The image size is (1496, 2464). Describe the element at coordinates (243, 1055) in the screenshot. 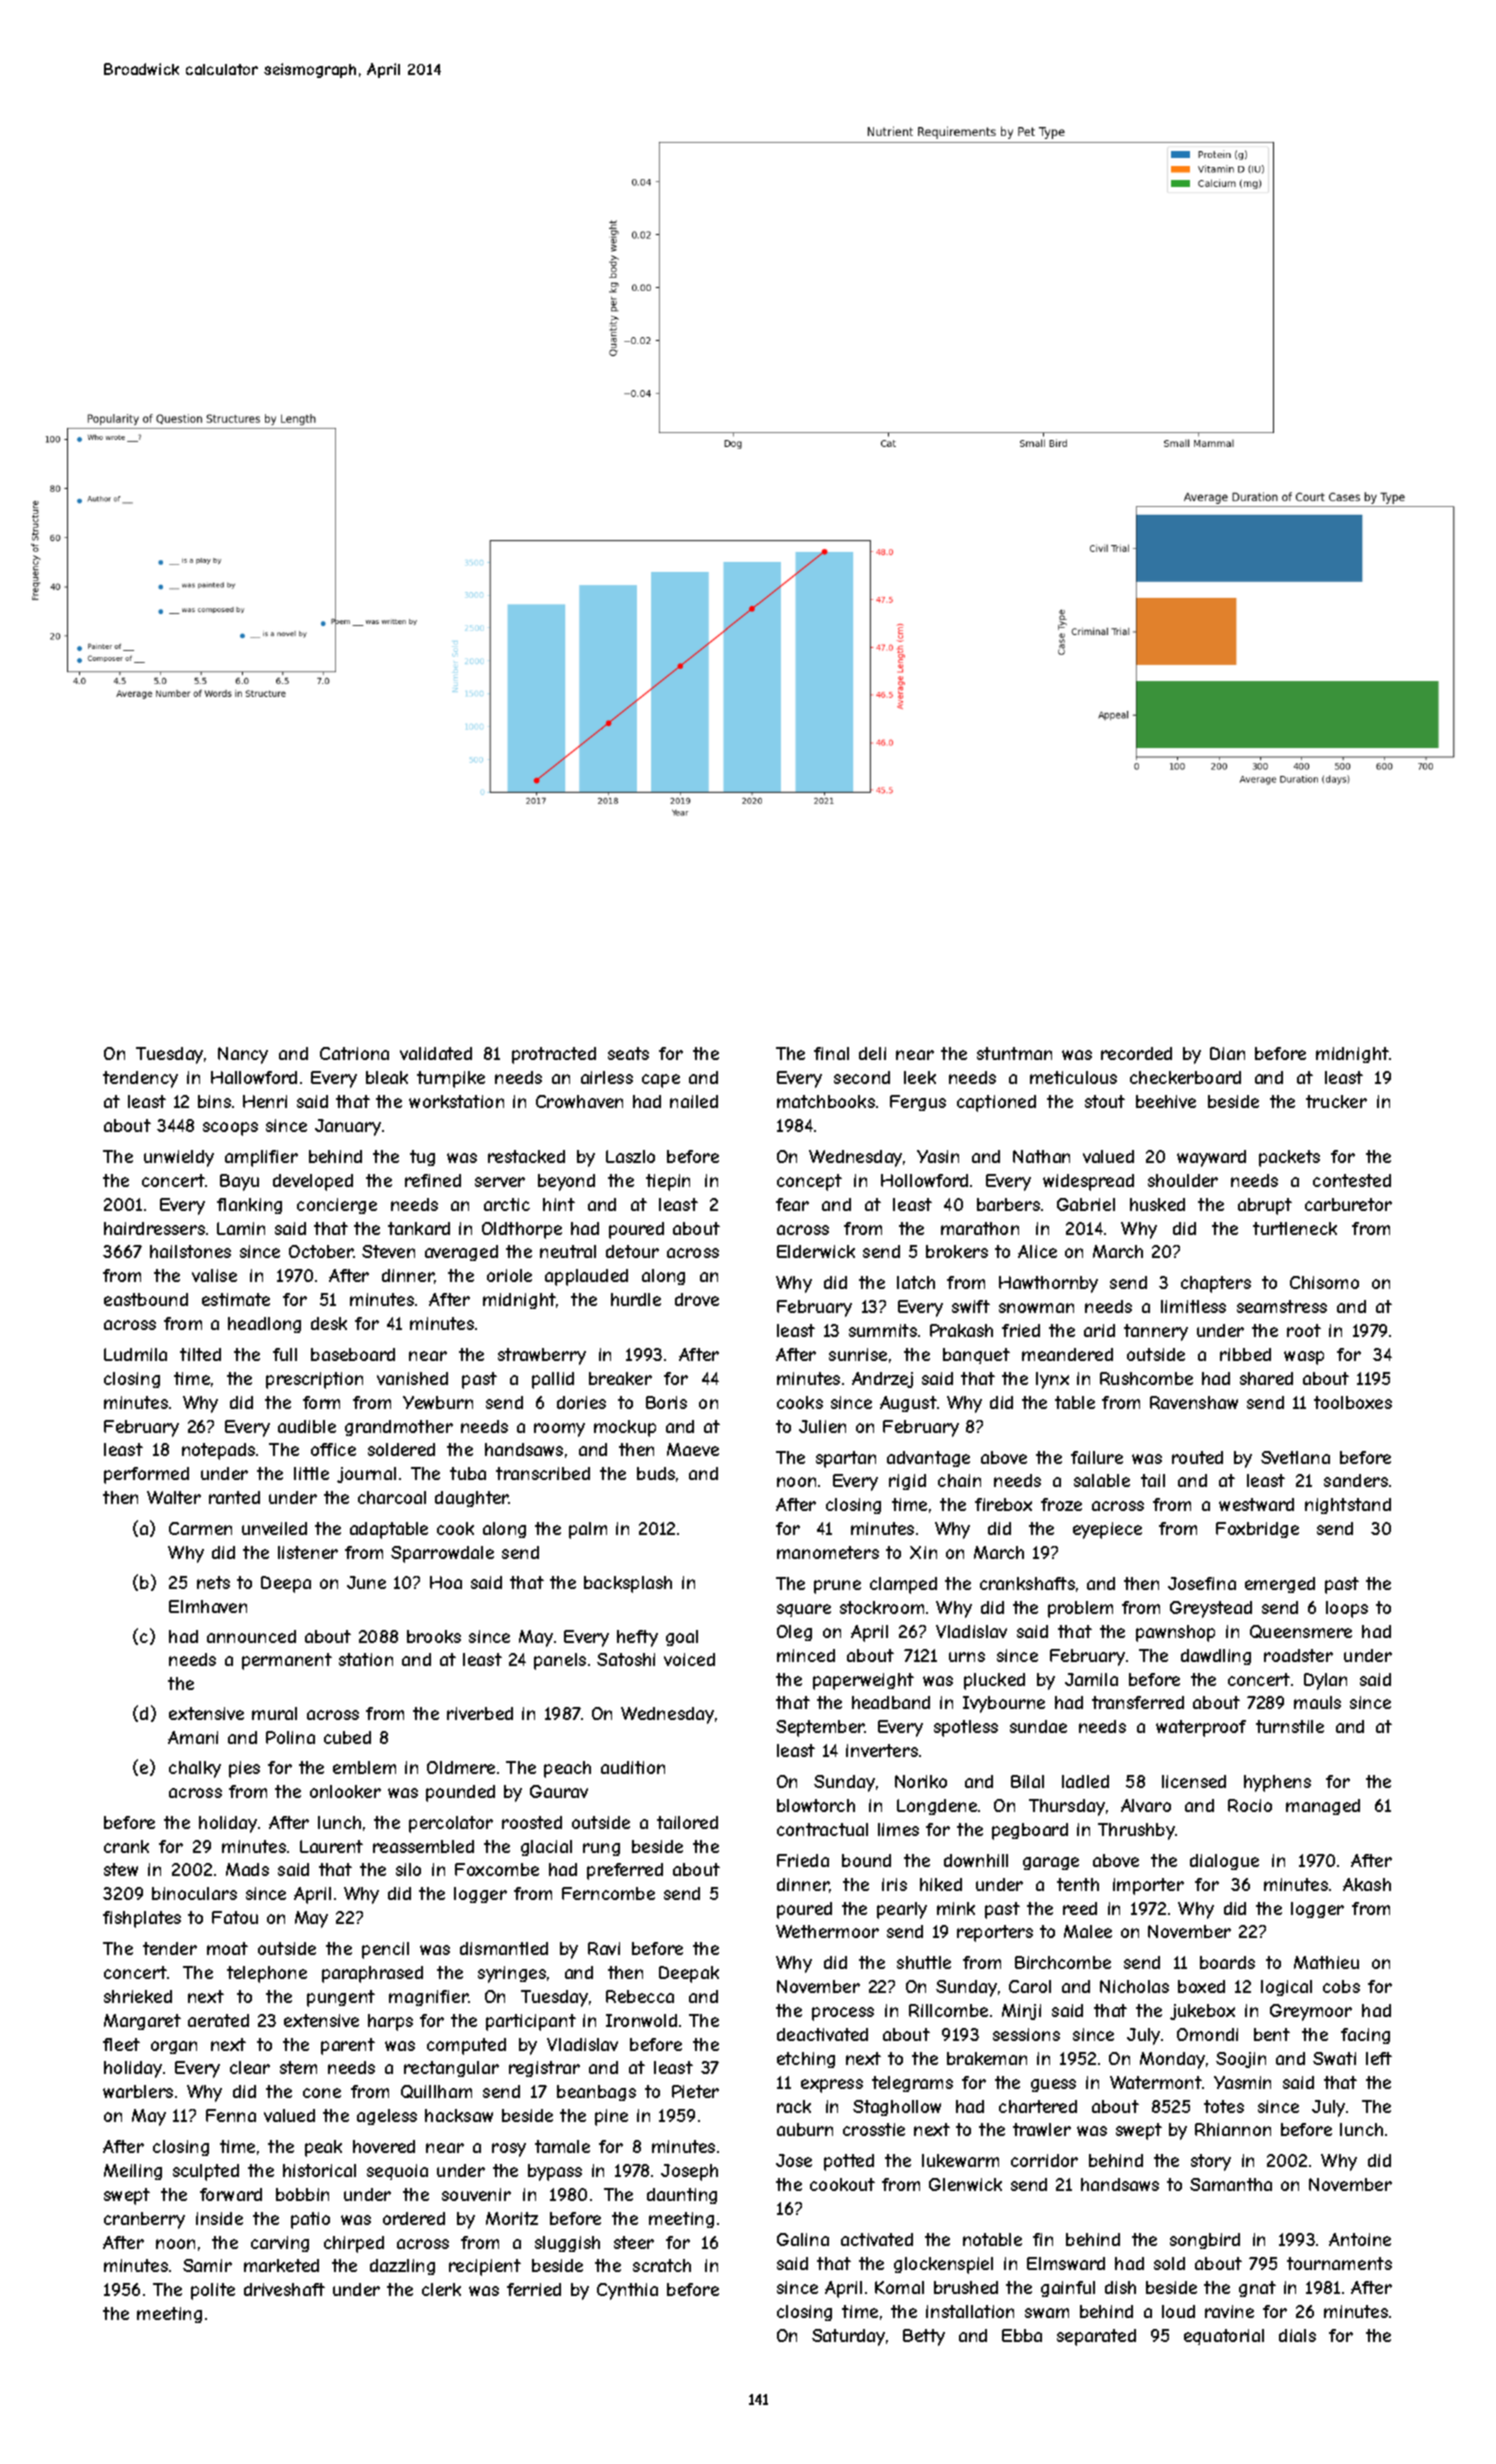

I see `Nancy` at that location.
